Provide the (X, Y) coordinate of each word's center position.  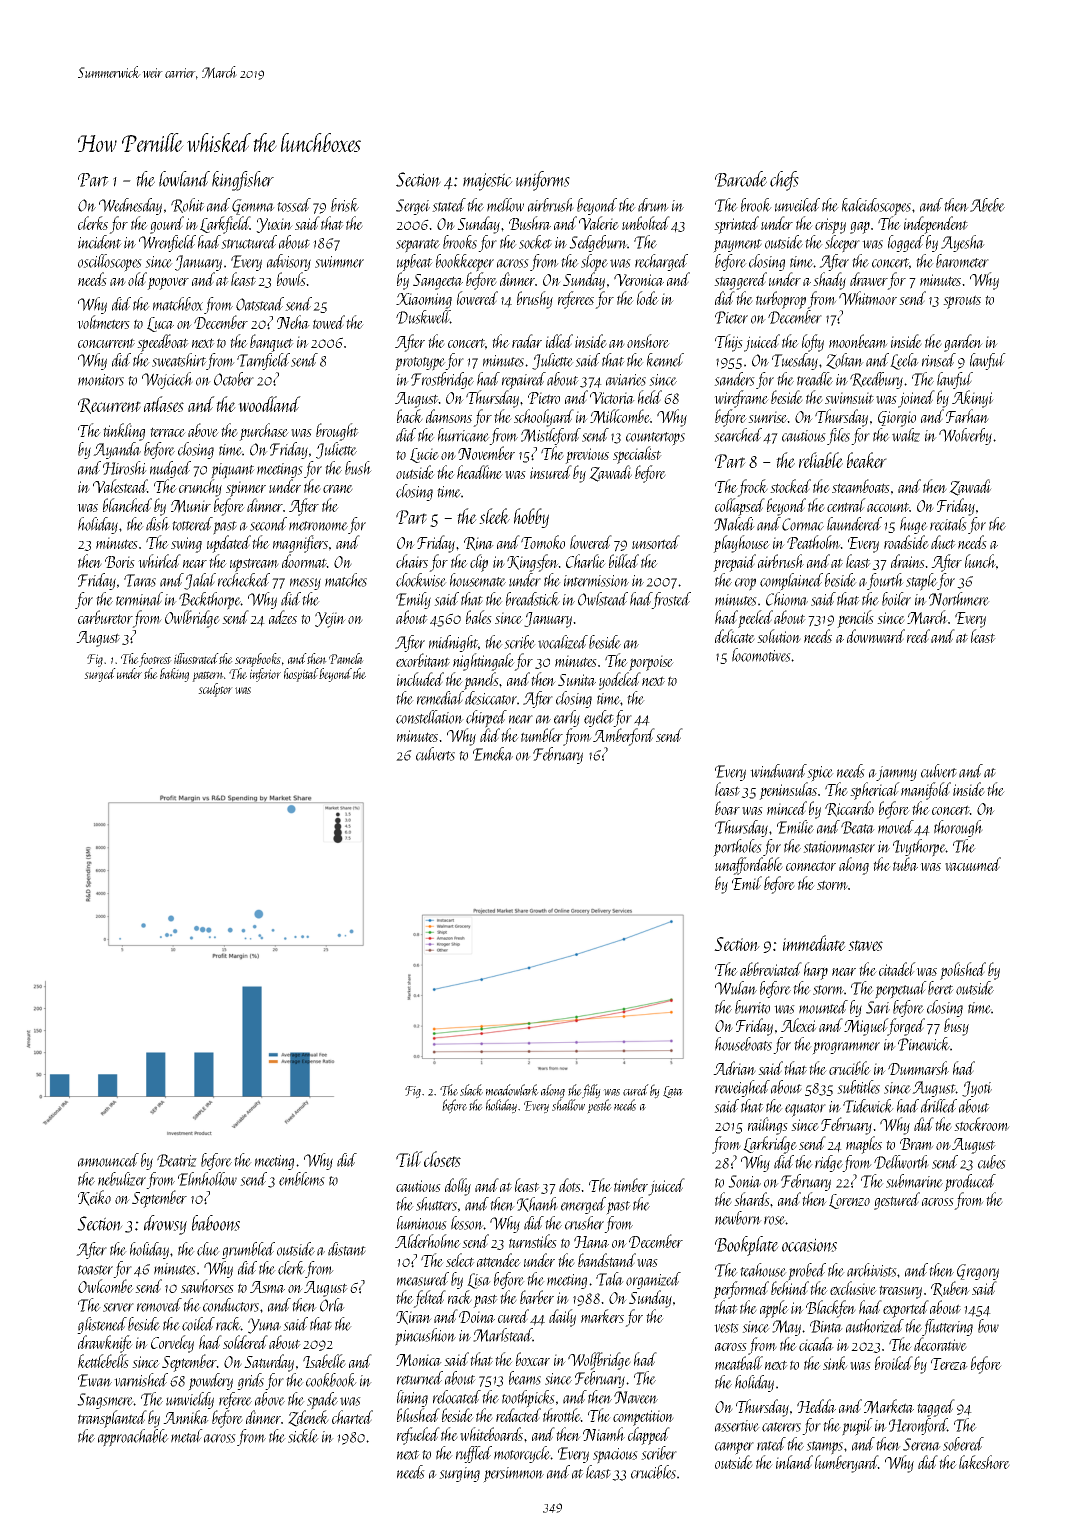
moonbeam (858, 341)
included (420, 679)
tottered (192, 524)
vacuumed (973, 864)
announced (108, 1160)
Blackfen (831, 1309)
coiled (198, 1324)
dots (570, 1185)
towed (329, 322)
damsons (449, 416)
